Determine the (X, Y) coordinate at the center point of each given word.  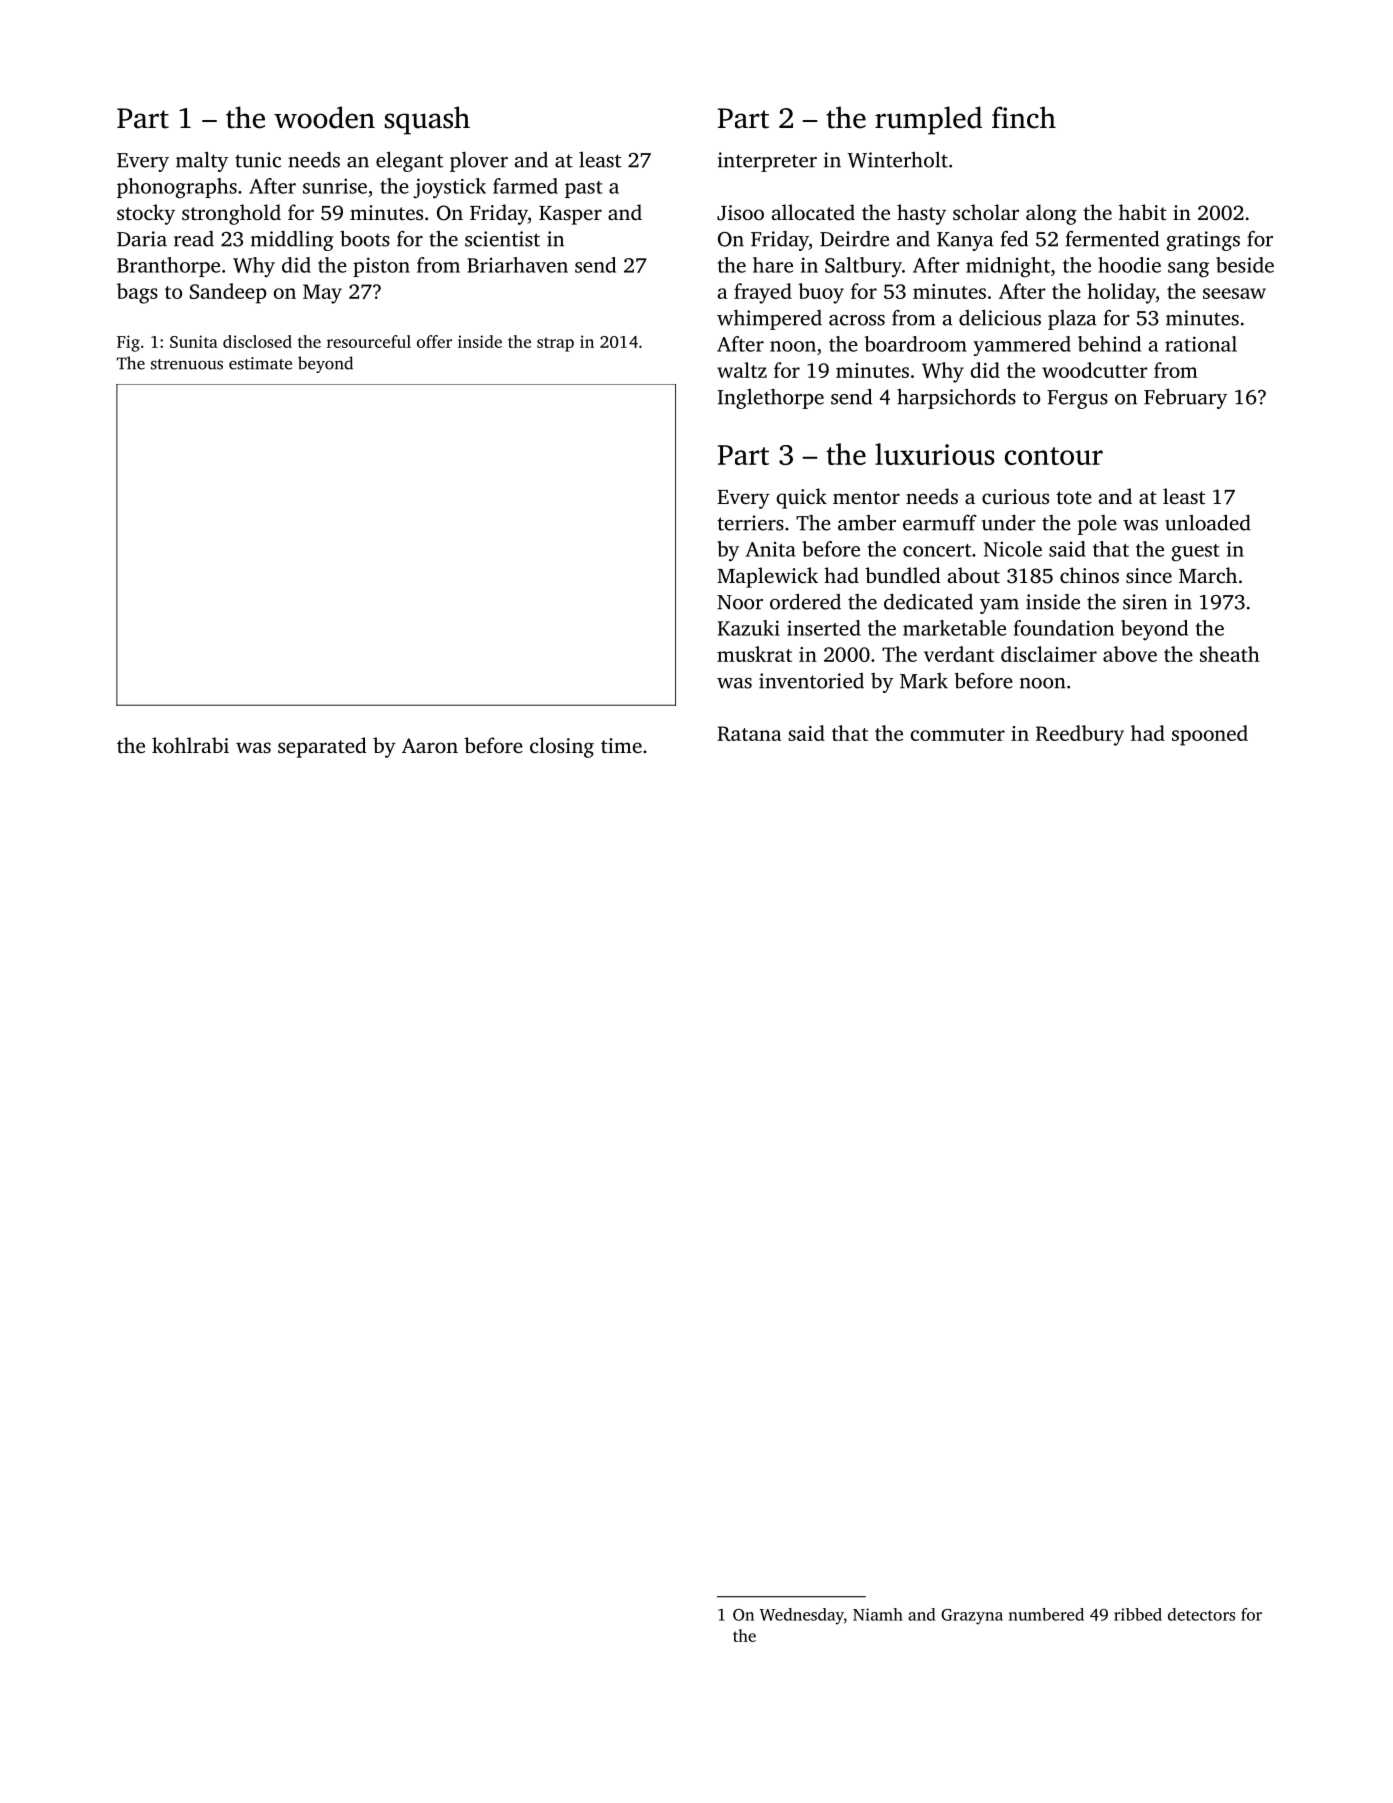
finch (1024, 117)
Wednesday (801, 1616)
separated (322, 747)
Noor (740, 602)
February (1185, 398)
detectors (1201, 1614)
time (621, 745)
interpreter (767, 162)
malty (202, 161)
